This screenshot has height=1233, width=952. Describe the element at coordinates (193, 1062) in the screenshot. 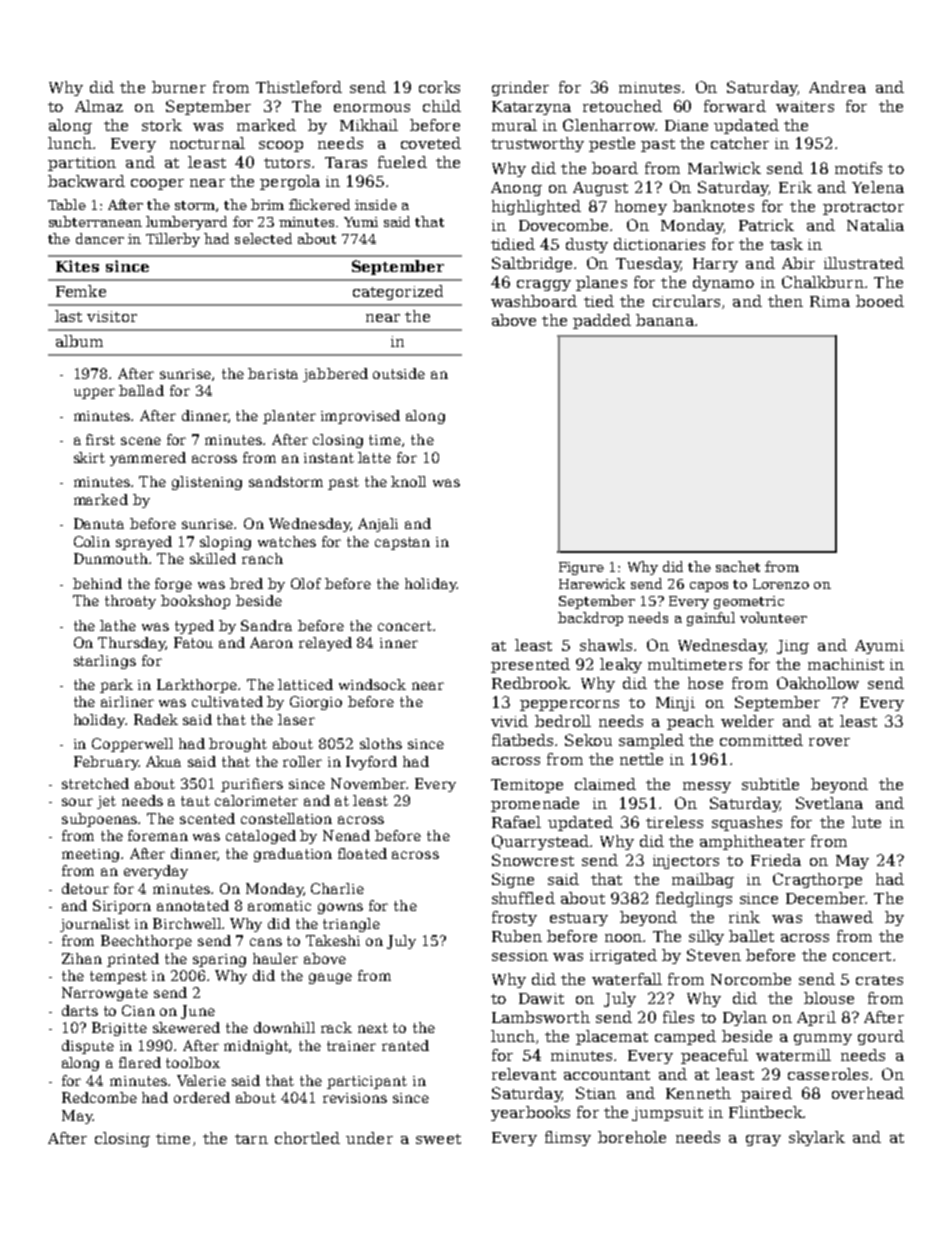

I see `toolbox` at that location.
